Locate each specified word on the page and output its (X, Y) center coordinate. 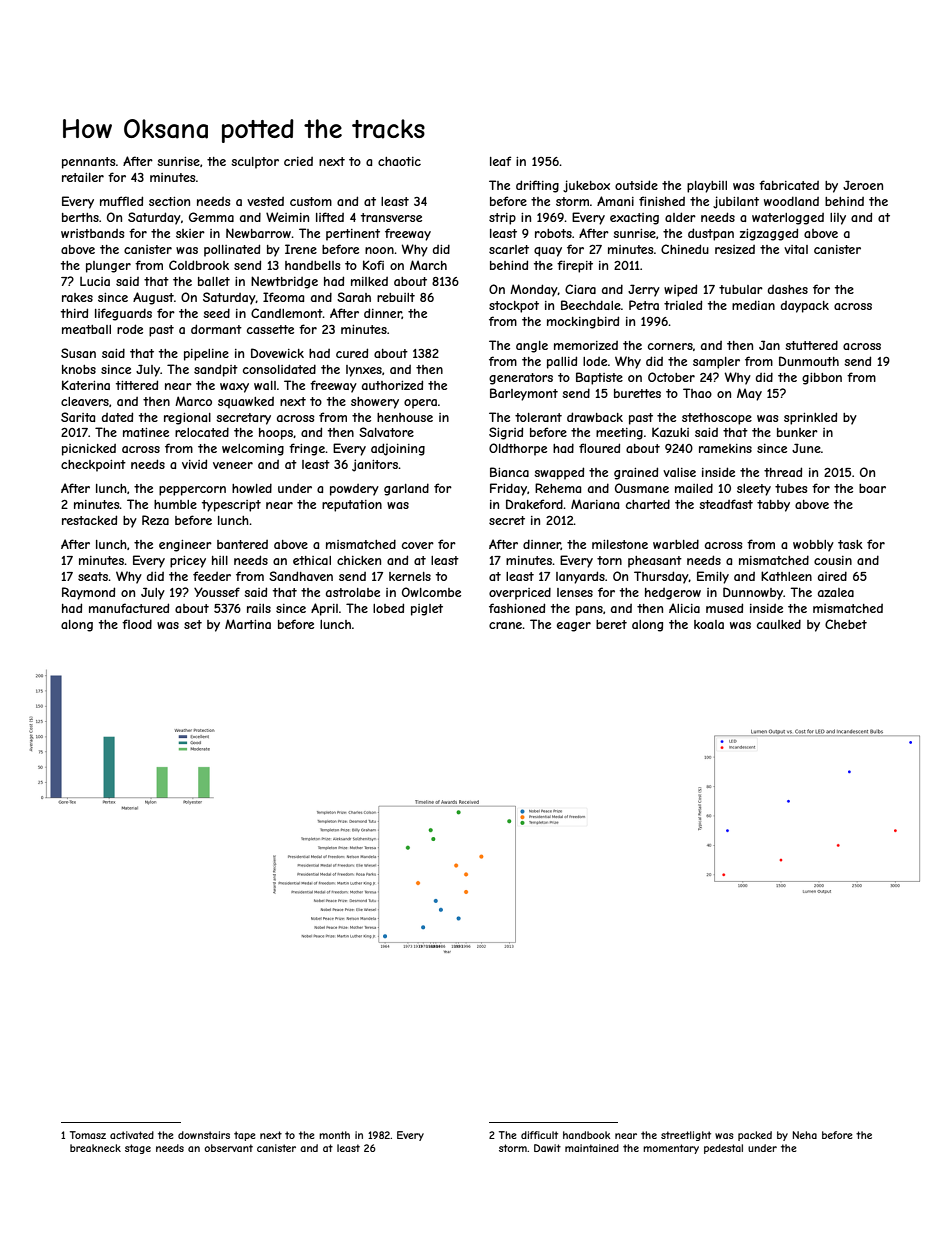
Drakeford (534, 504)
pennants (88, 163)
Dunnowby (753, 593)
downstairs (204, 1135)
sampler (716, 363)
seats (93, 576)
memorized (586, 345)
